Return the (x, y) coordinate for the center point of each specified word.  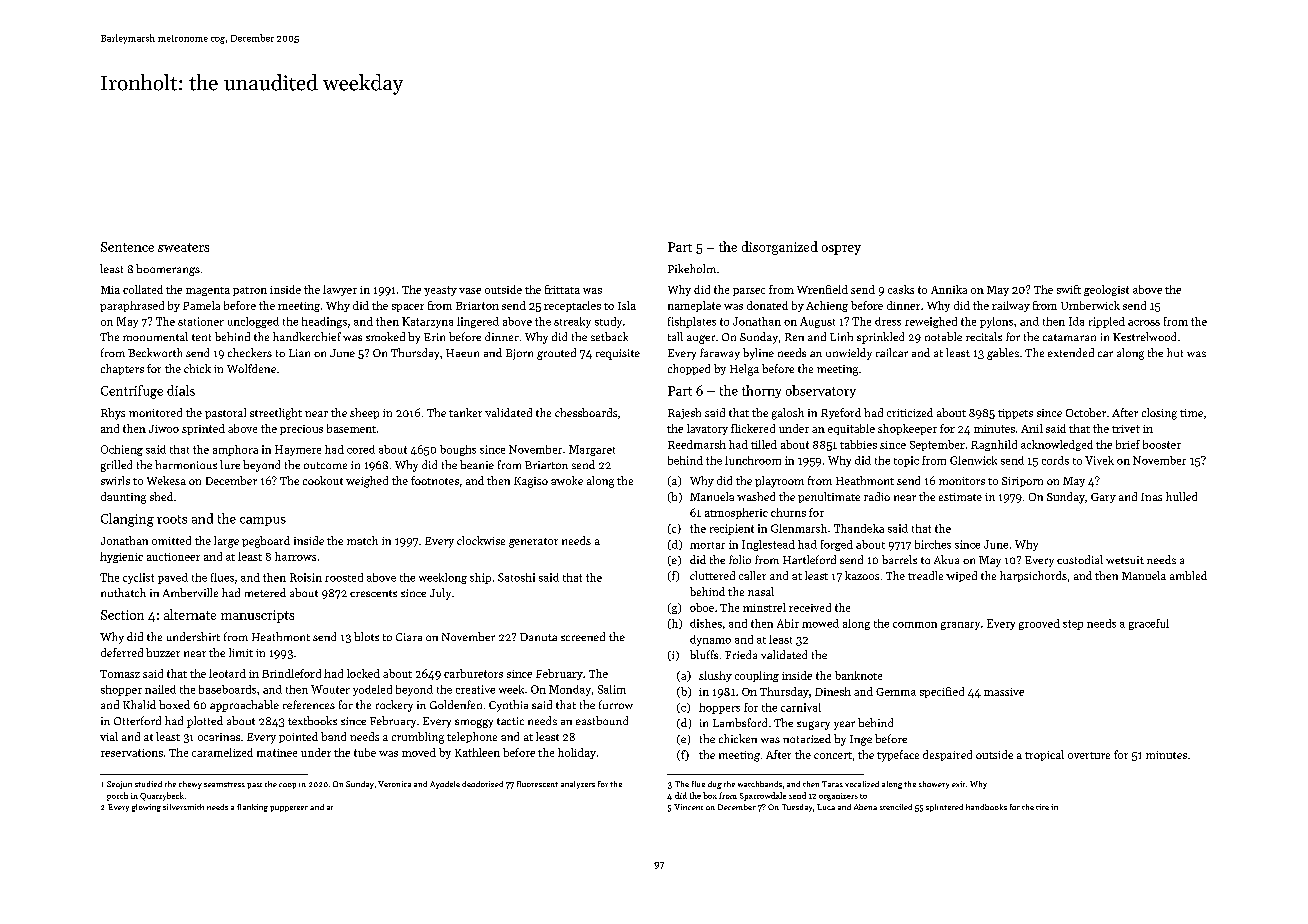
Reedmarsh (697, 444)
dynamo (710, 640)
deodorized (482, 784)
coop (287, 786)
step (1073, 625)
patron (250, 291)
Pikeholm (692, 268)
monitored (155, 412)
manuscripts (257, 616)
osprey (841, 250)
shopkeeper (907, 429)
